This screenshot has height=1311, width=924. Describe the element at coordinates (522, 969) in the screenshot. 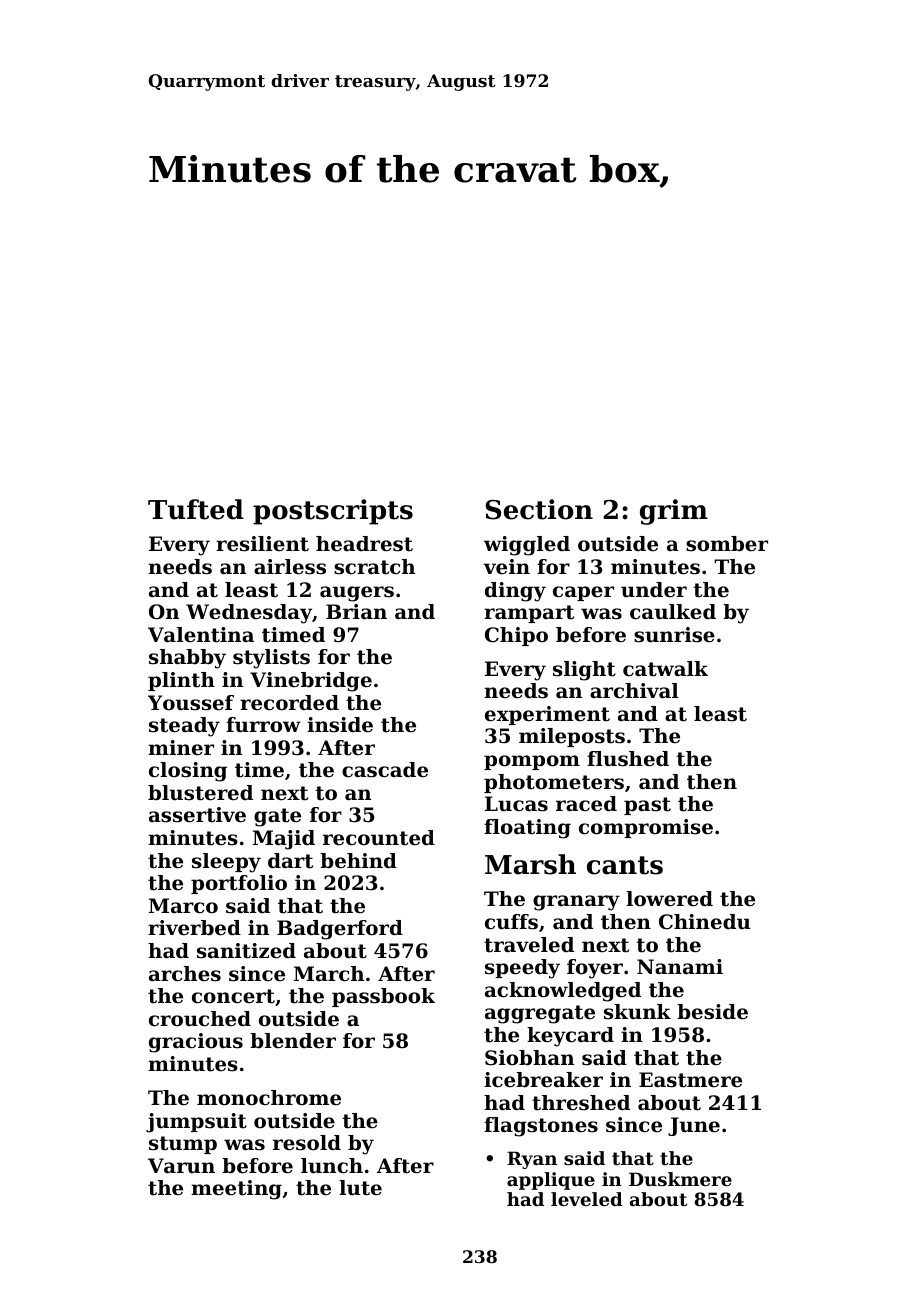

I see `speedy` at that location.
